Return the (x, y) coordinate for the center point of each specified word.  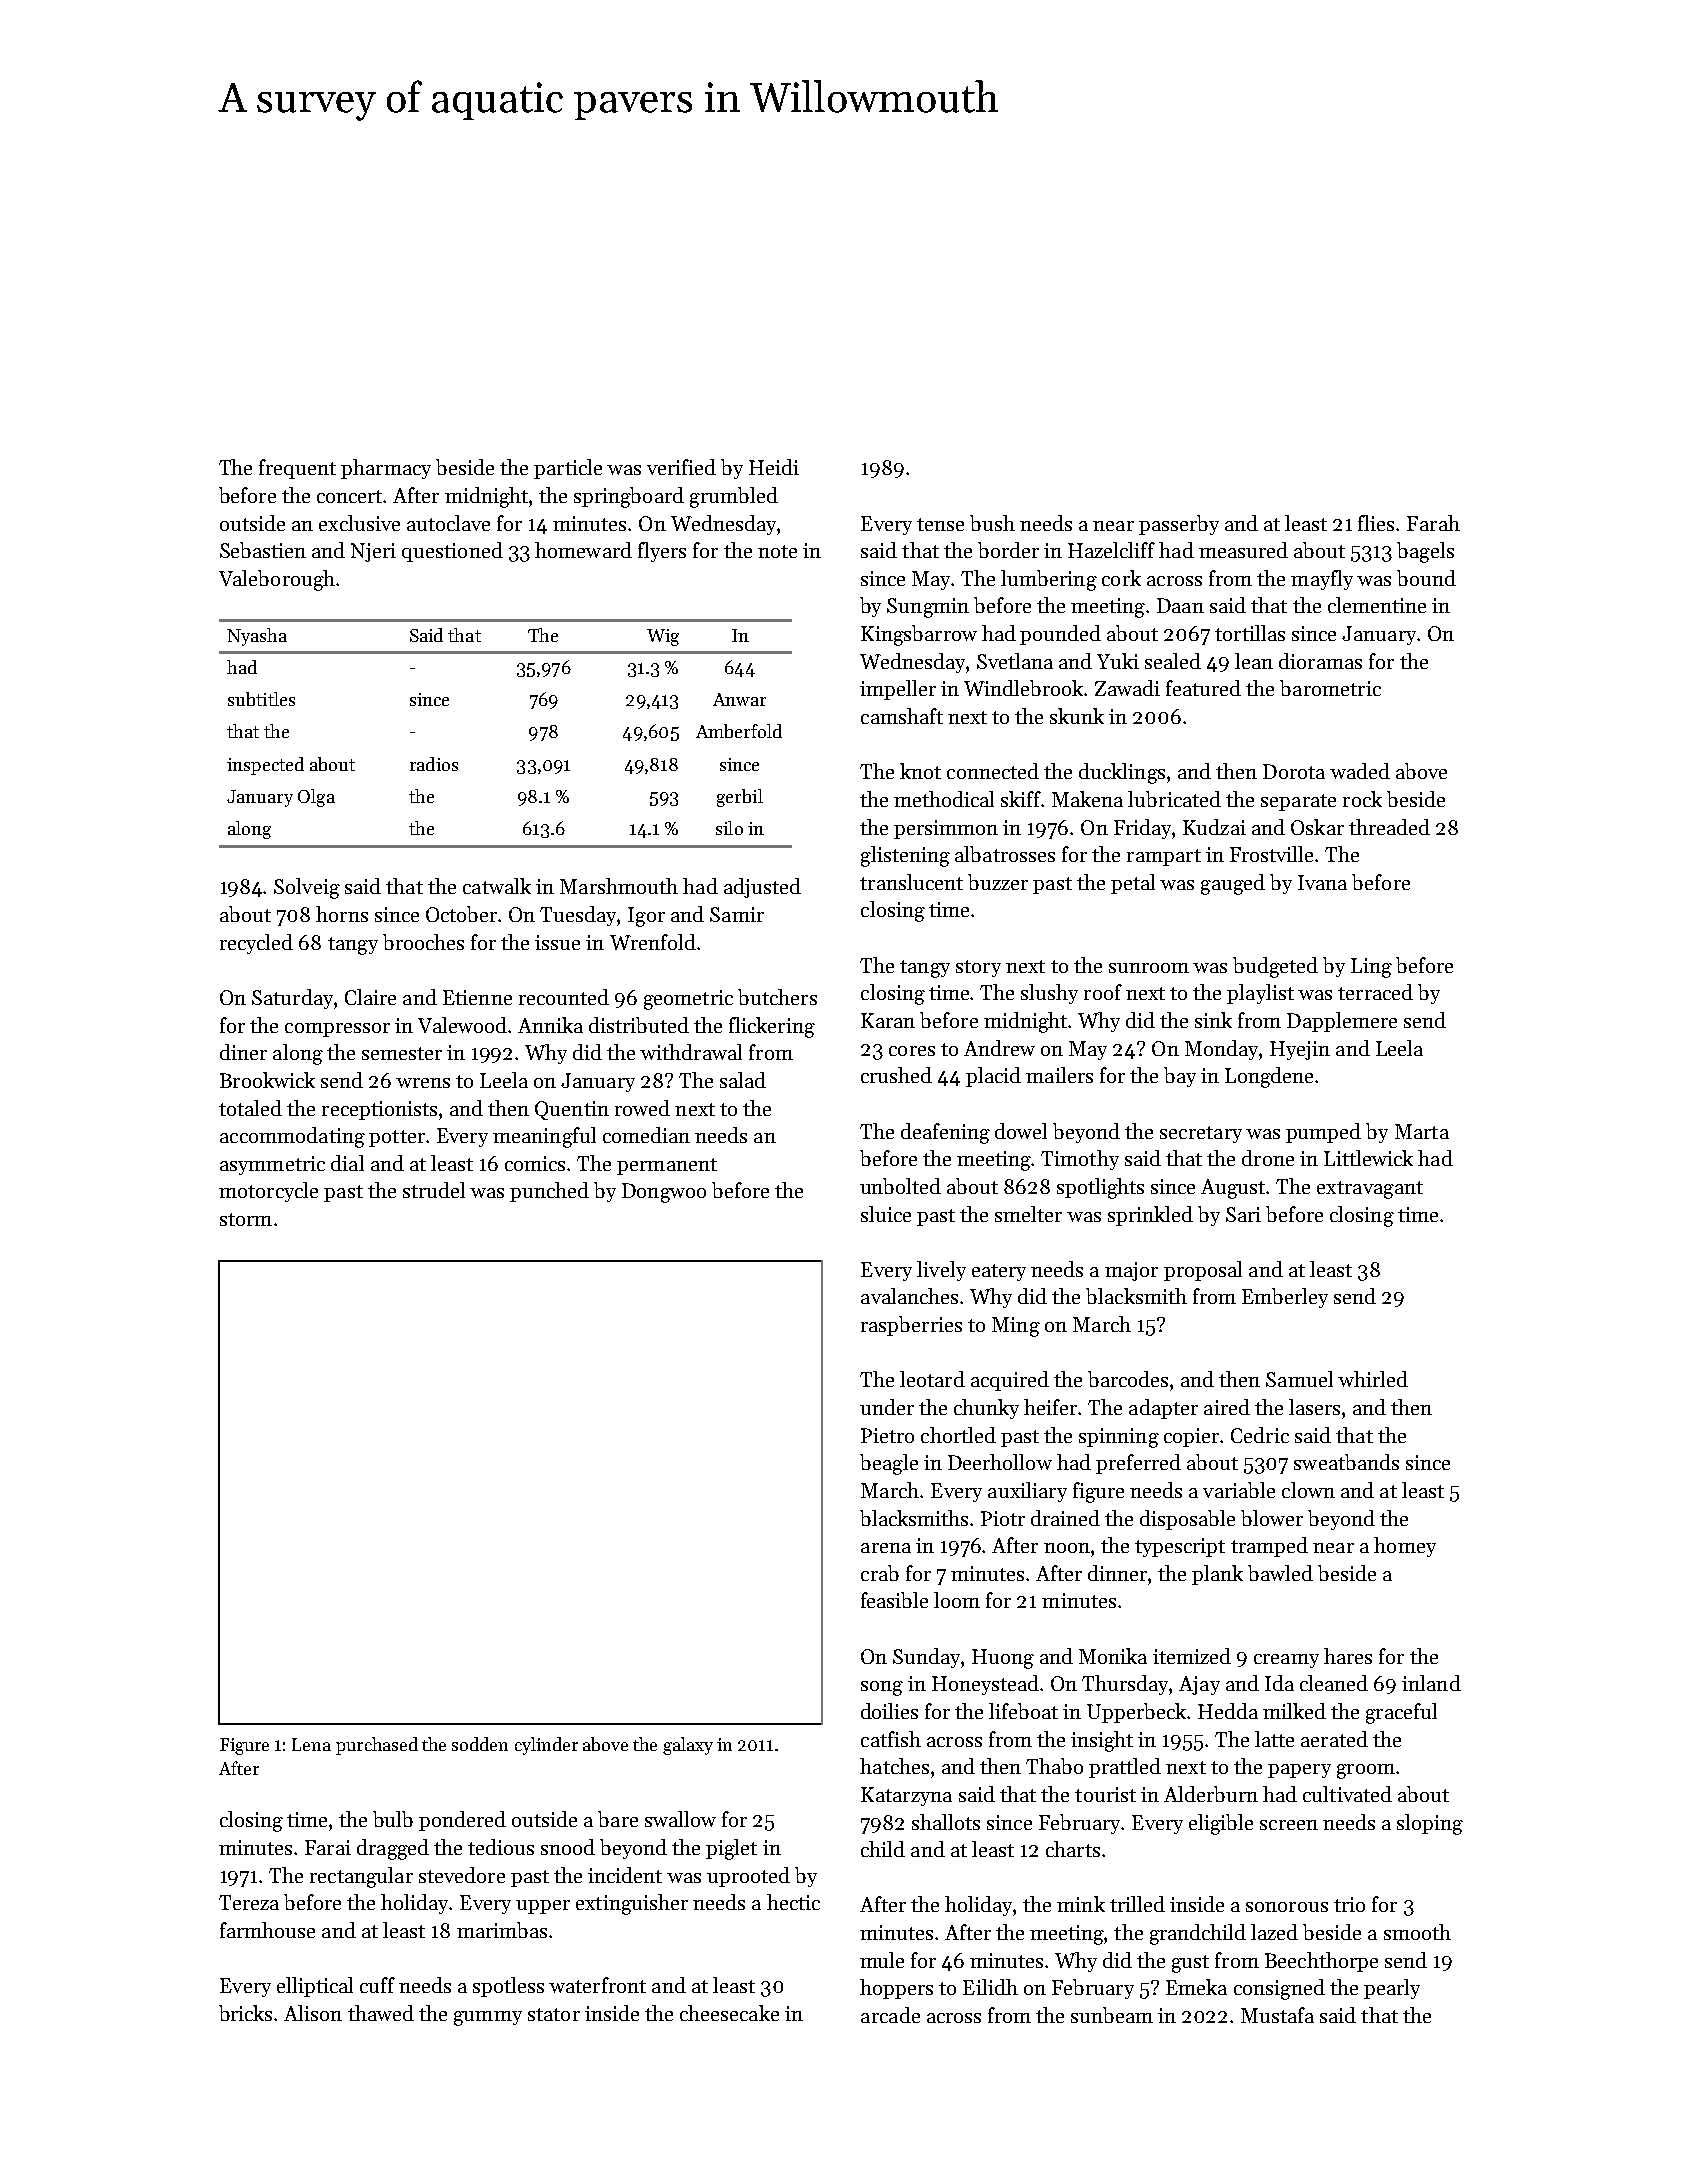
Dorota (1294, 771)
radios (434, 764)
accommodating (292, 1137)
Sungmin (928, 608)
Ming (1016, 1327)
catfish (891, 1739)
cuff (377, 1985)
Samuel (1299, 1379)
